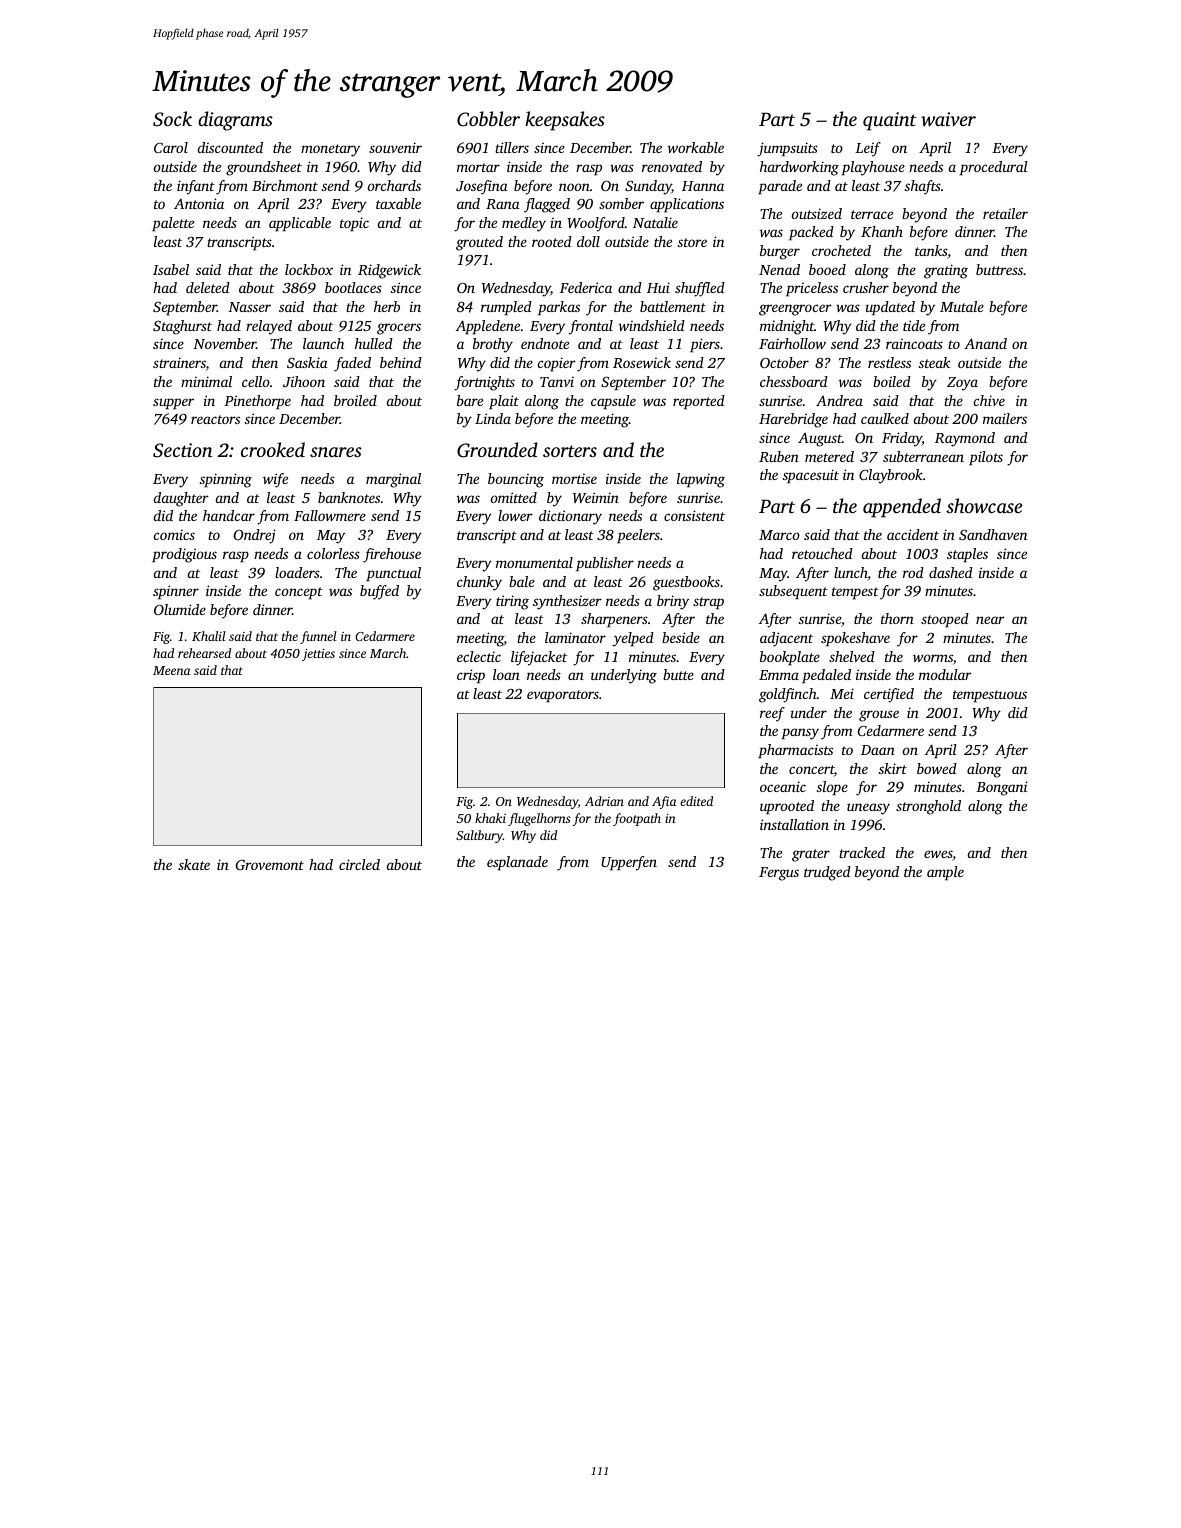  I want to click on herb, so click(387, 306).
